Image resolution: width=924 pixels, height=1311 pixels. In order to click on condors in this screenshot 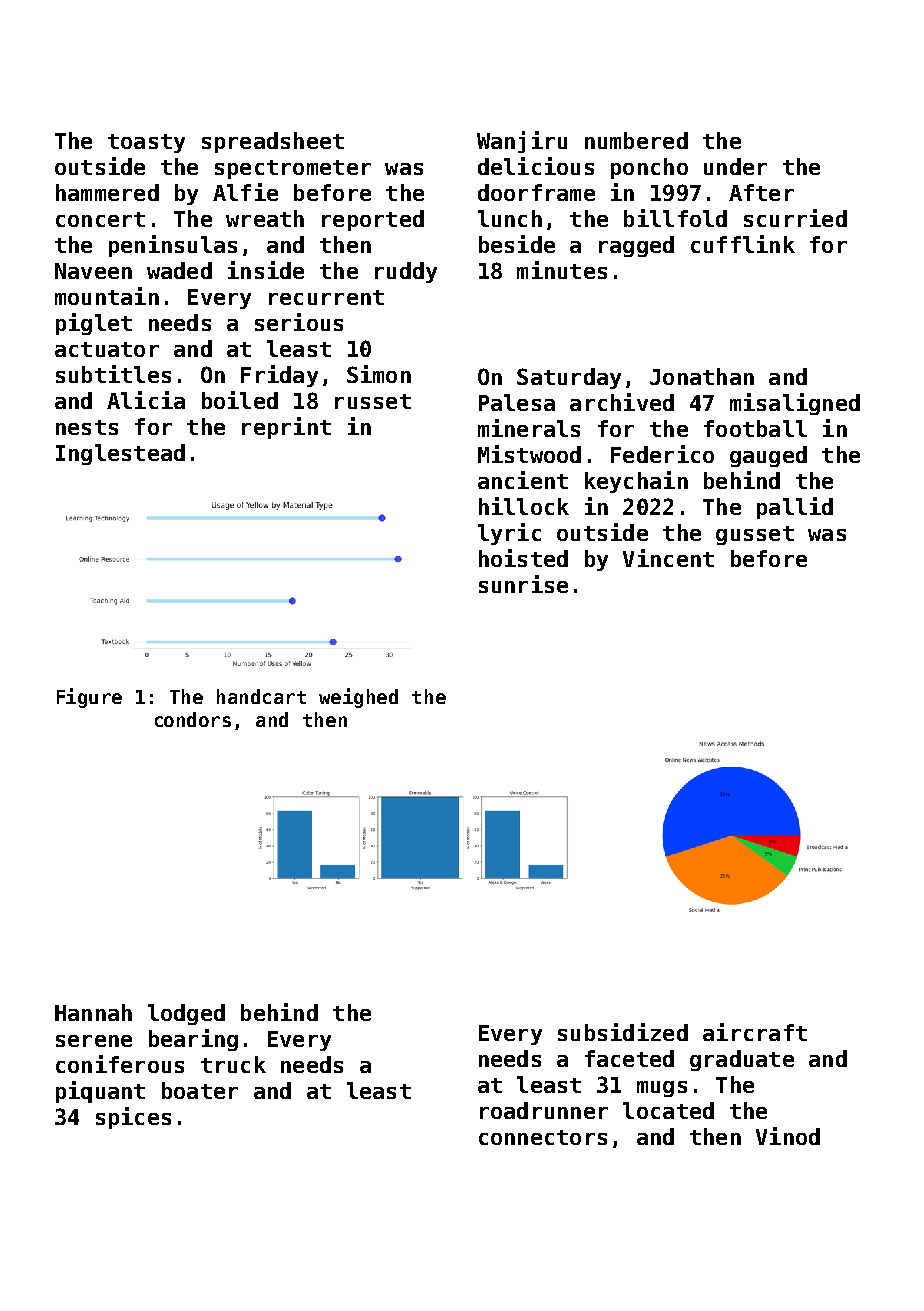, I will do `click(193, 719)`.
